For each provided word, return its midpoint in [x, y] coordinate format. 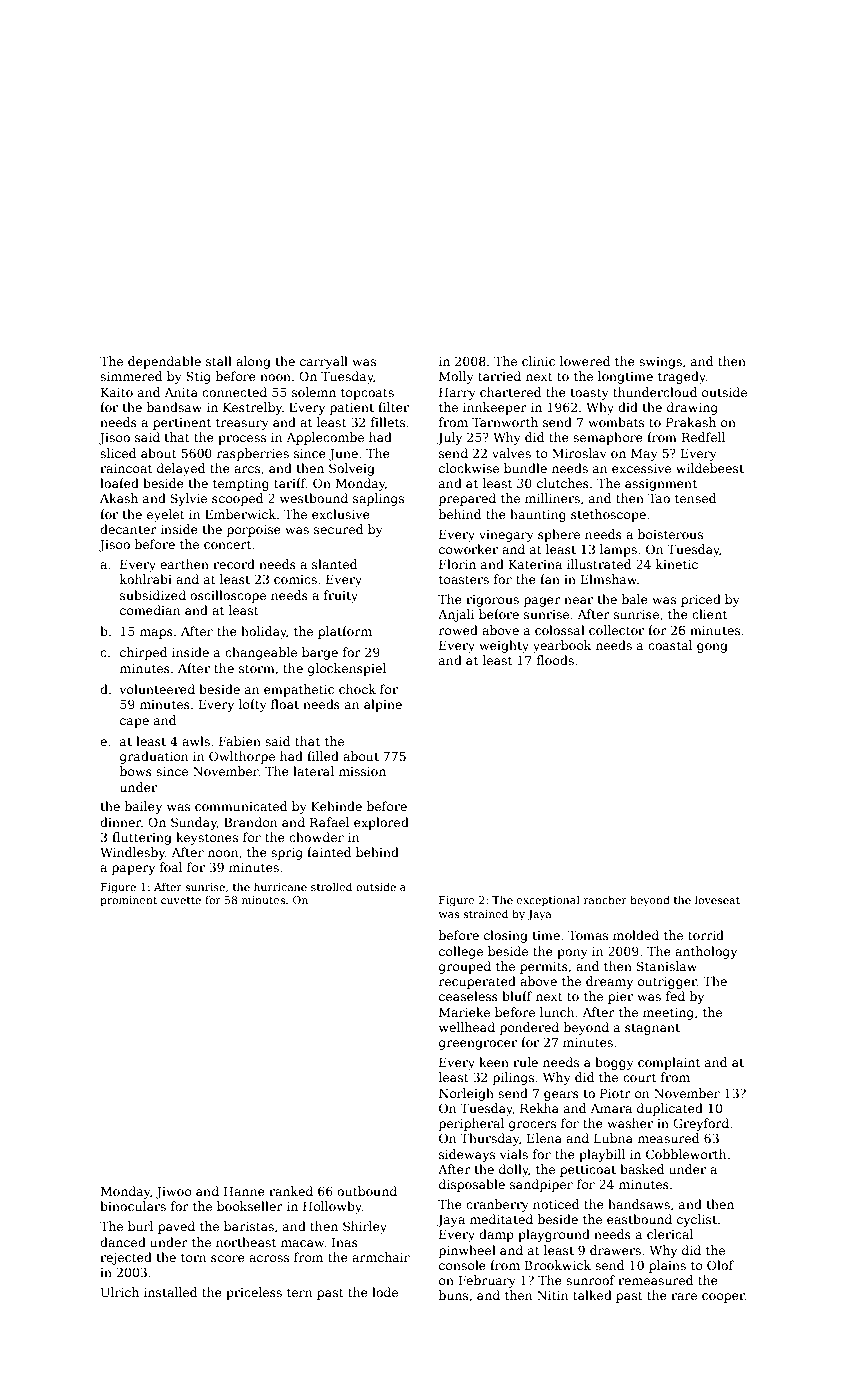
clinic [538, 361]
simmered [131, 376]
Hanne [244, 1191]
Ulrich [120, 1292]
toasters [464, 579]
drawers [615, 1250]
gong [712, 648]
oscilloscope [228, 596]
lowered [585, 361]
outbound [367, 1191]
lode [385, 1292]
